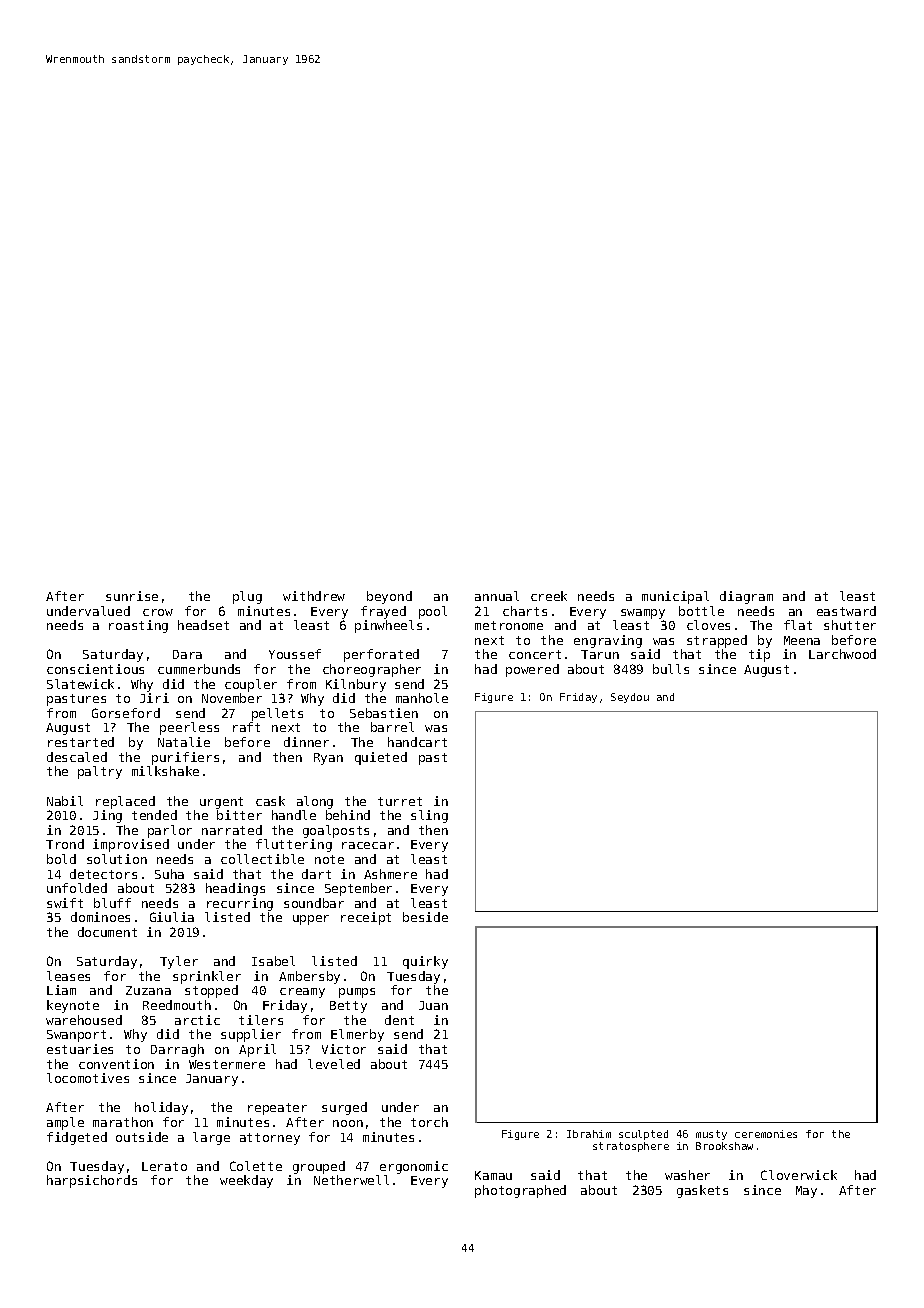 The height and width of the screenshot is (1308, 924). I want to click on beside, so click(425, 917).
